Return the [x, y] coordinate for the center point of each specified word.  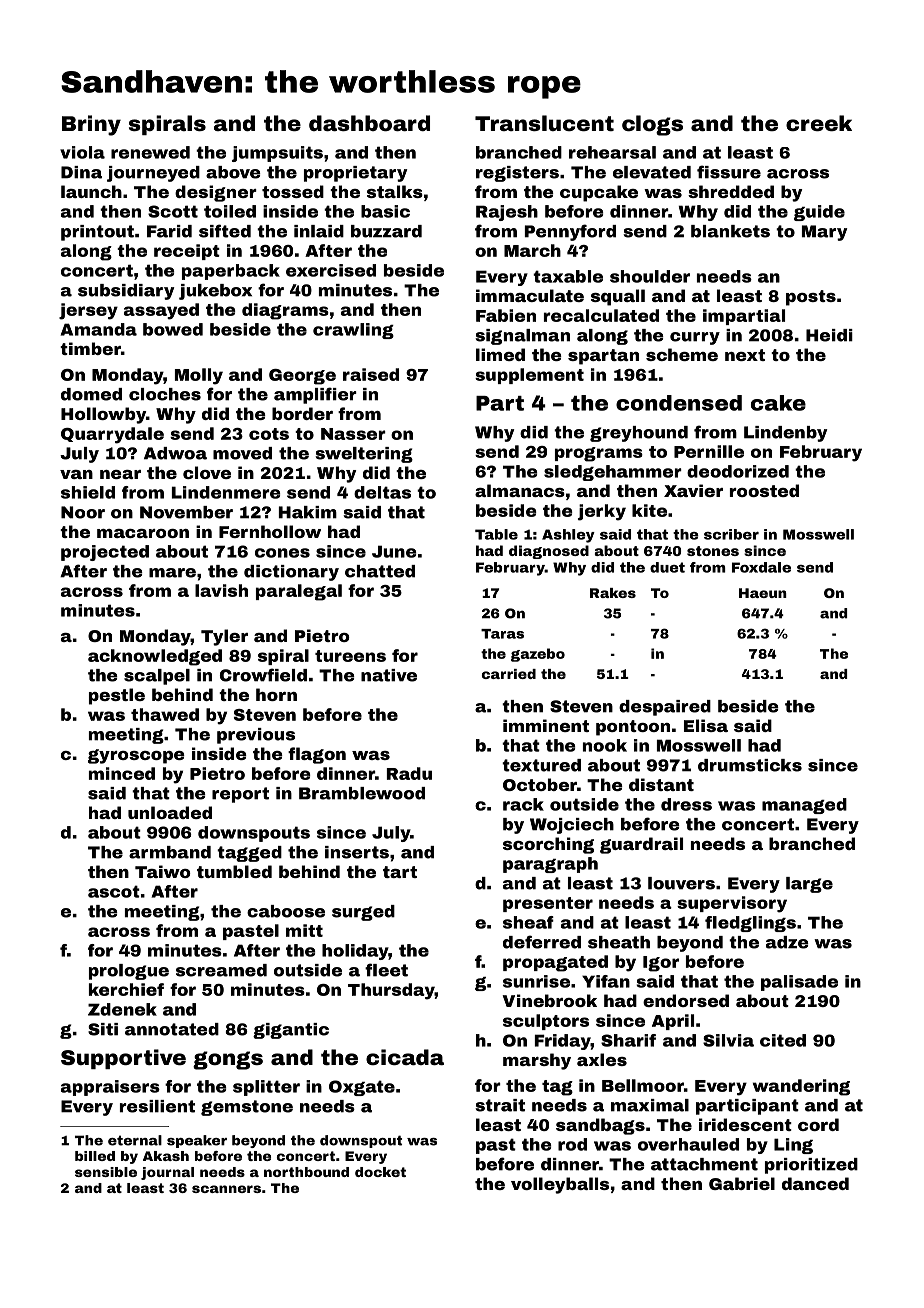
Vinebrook [550, 1000]
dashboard [369, 123]
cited [783, 1040]
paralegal [299, 592]
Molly [199, 376]
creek [819, 123]
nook [605, 745]
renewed [150, 152]
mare [172, 573]
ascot [114, 891]
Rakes [613, 593]
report [240, 795]
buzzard [386, 231]
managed [804, 806]
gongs [228, 1060]
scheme [682, 354]
